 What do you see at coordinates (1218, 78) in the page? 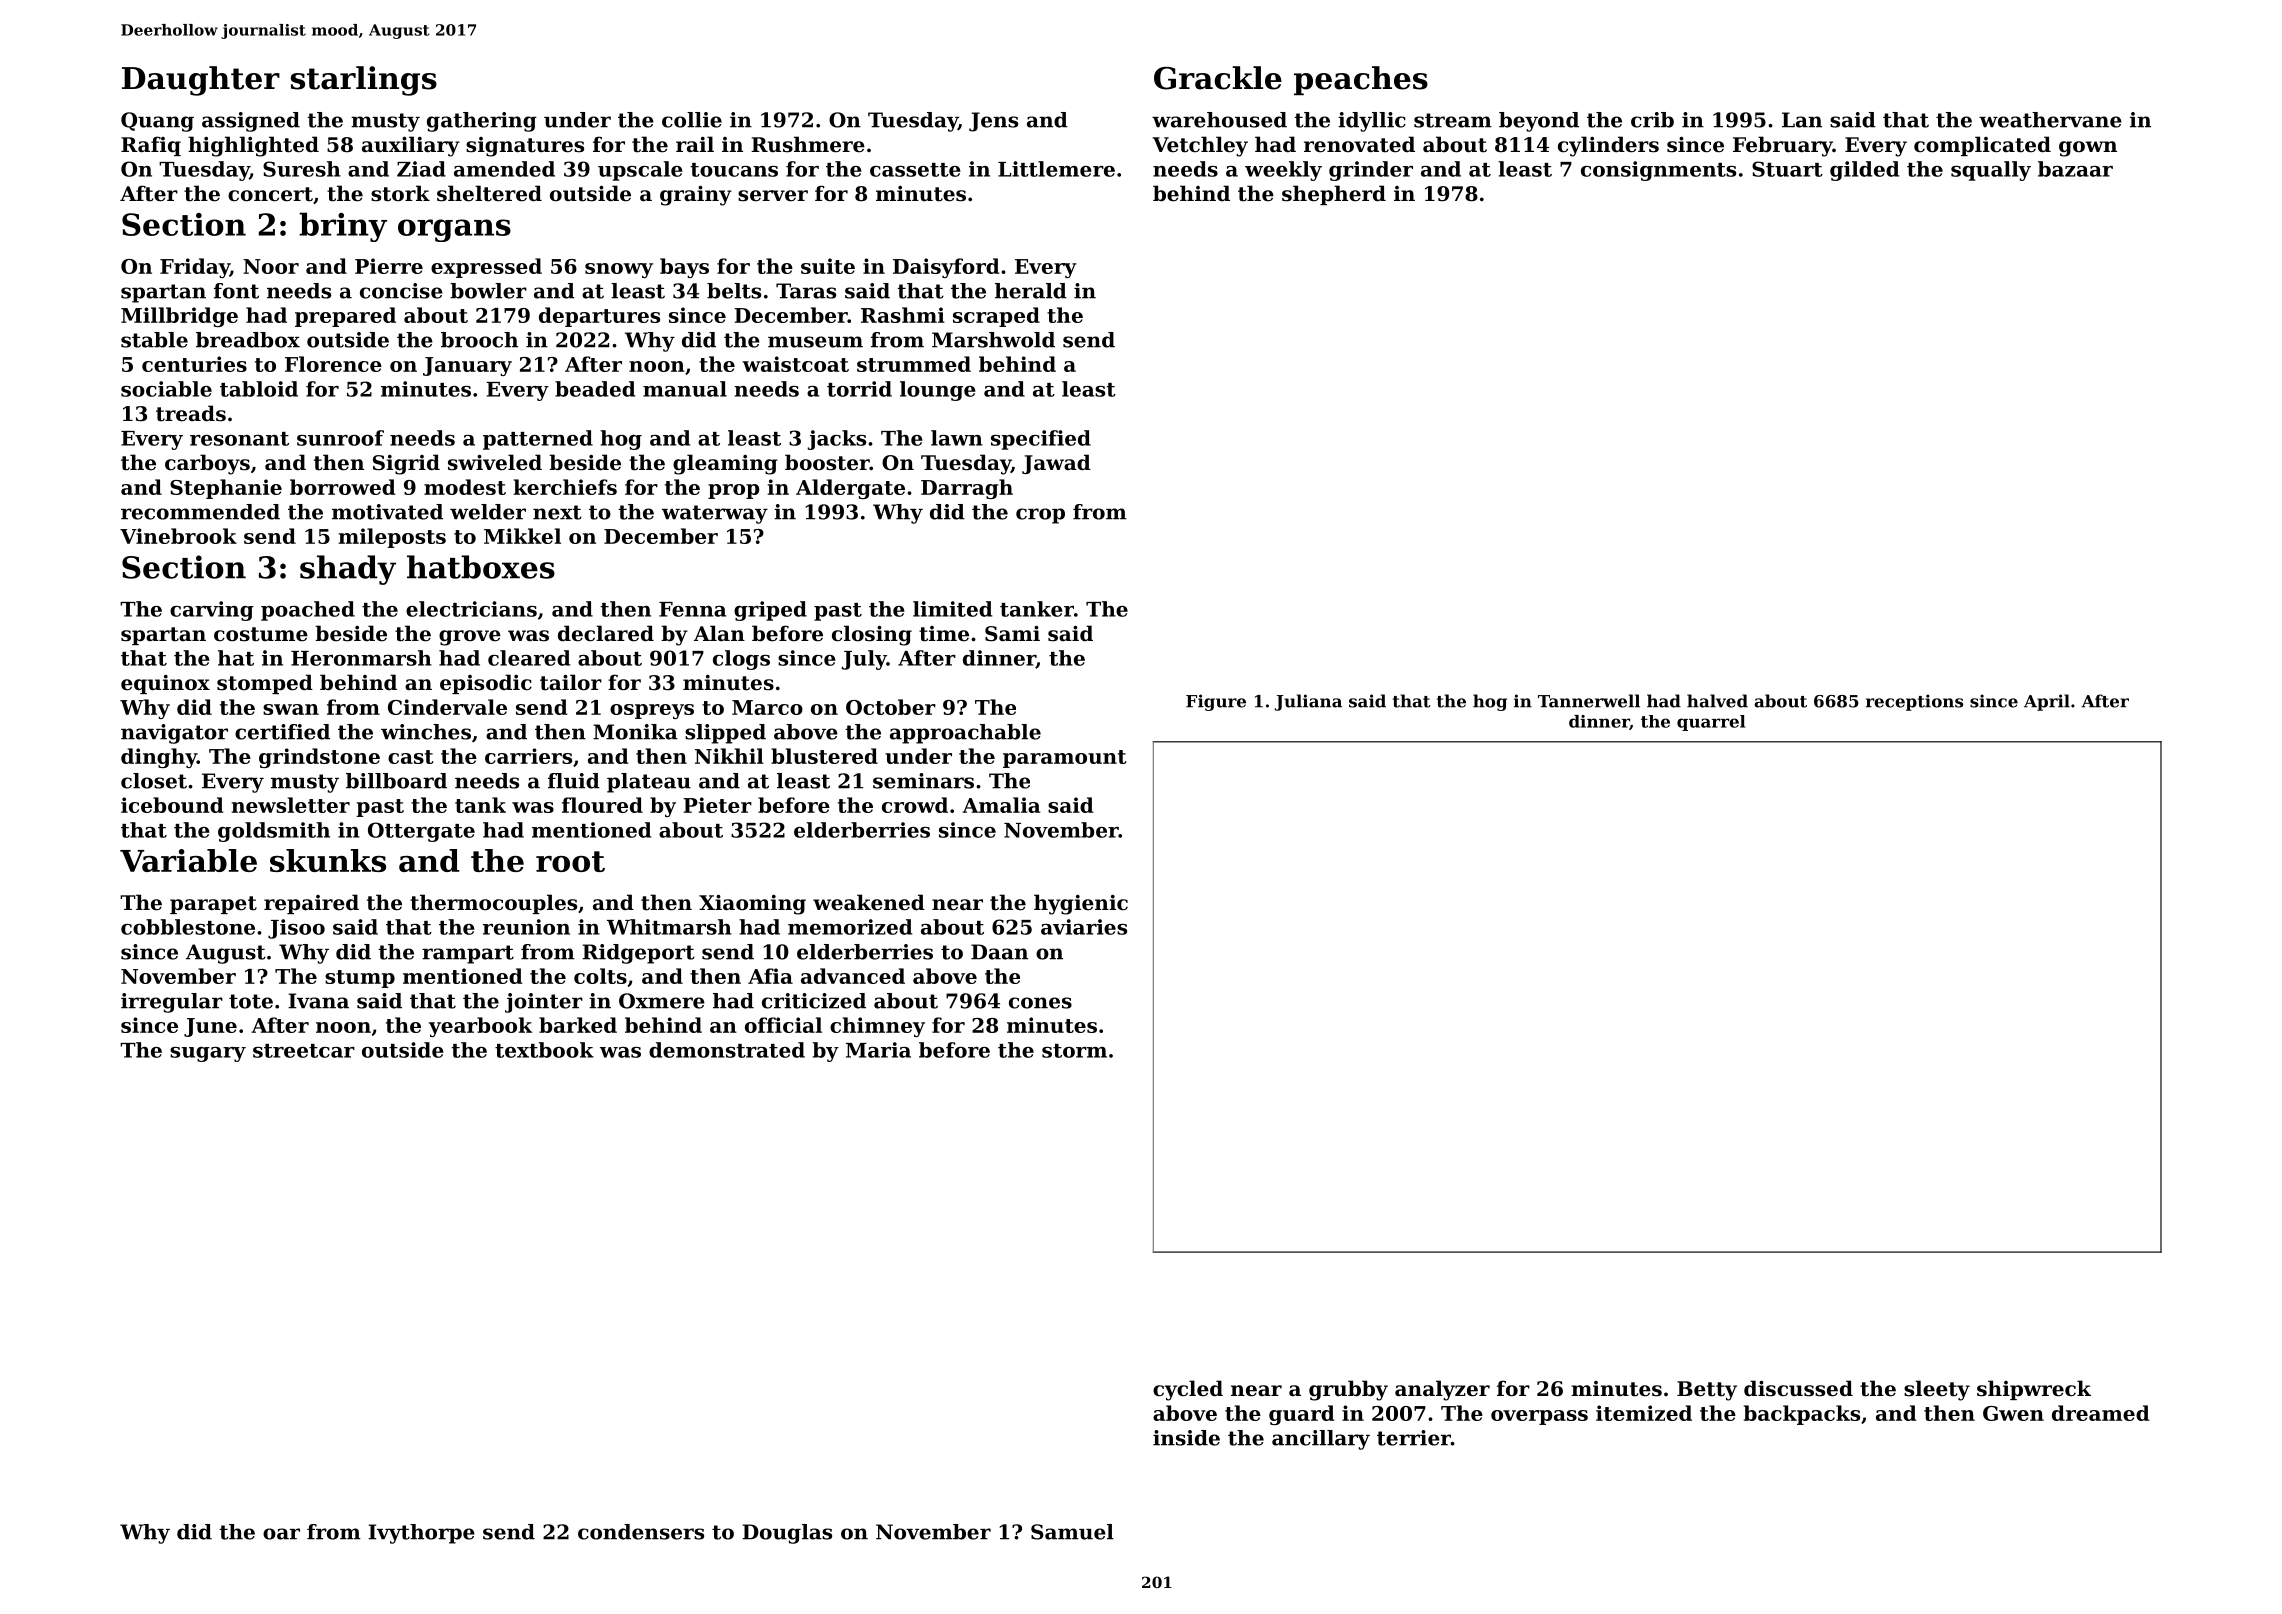
I see `Grackle` at bounding box center [1218, 78].
